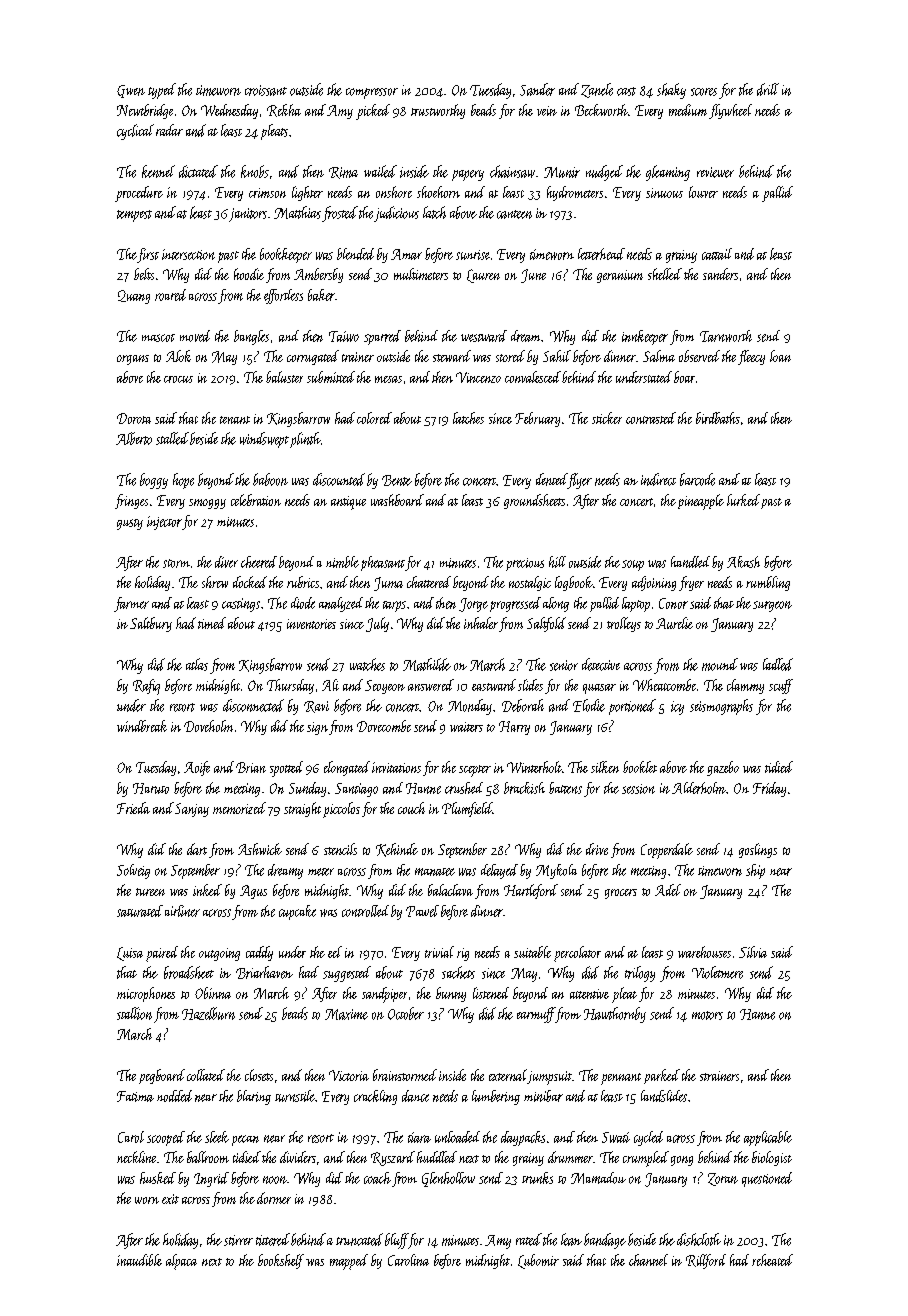  Describe the element at coordinates (373, 112) in the screenshot. I see `picked` at that location.
